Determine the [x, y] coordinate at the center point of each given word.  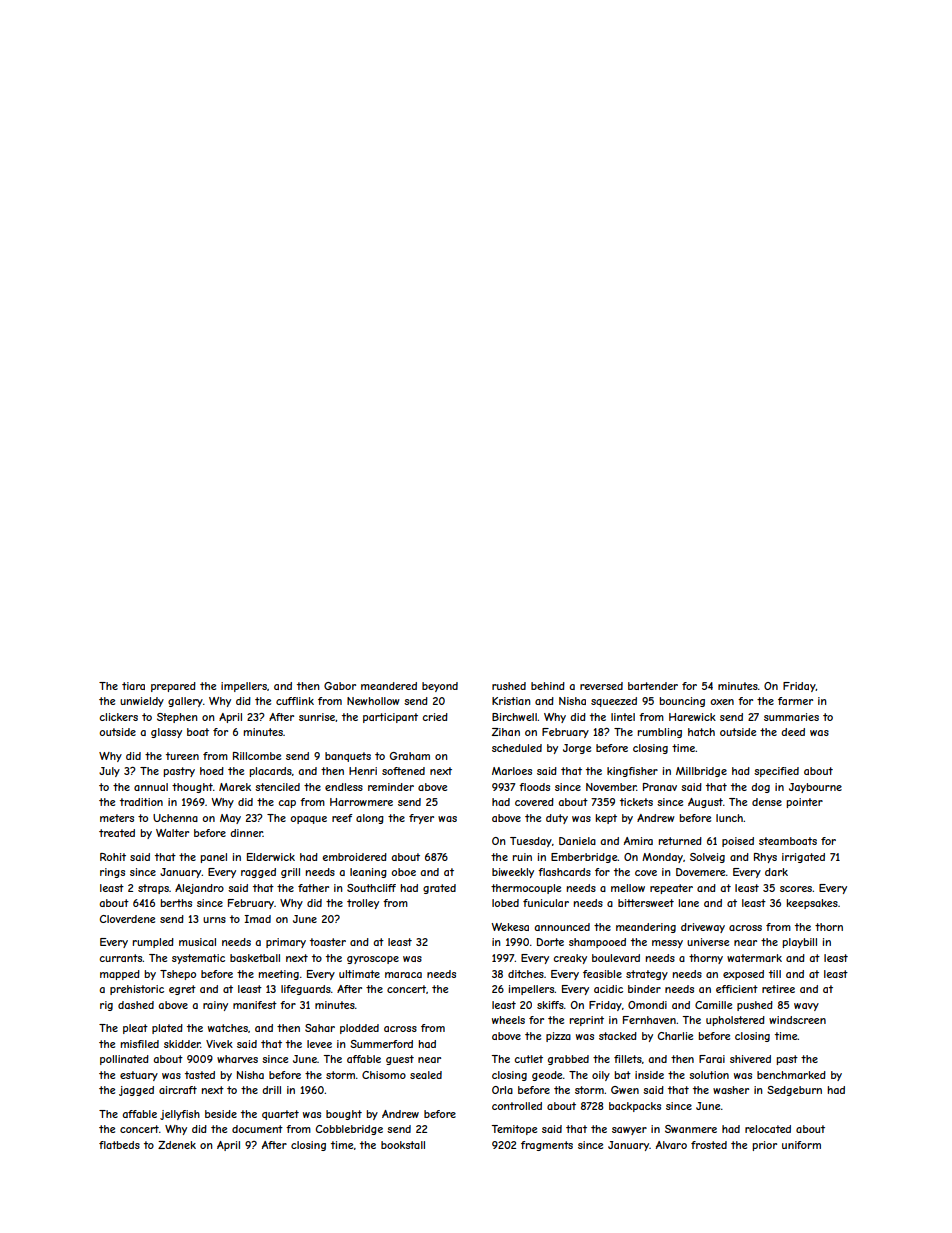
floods [534, 787]
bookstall [403, 1145]
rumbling [660, 733]
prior [765, 1146]
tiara [133, 686]
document [257, 1129]
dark [776, 872]
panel [214, 858]
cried [435, 717]
